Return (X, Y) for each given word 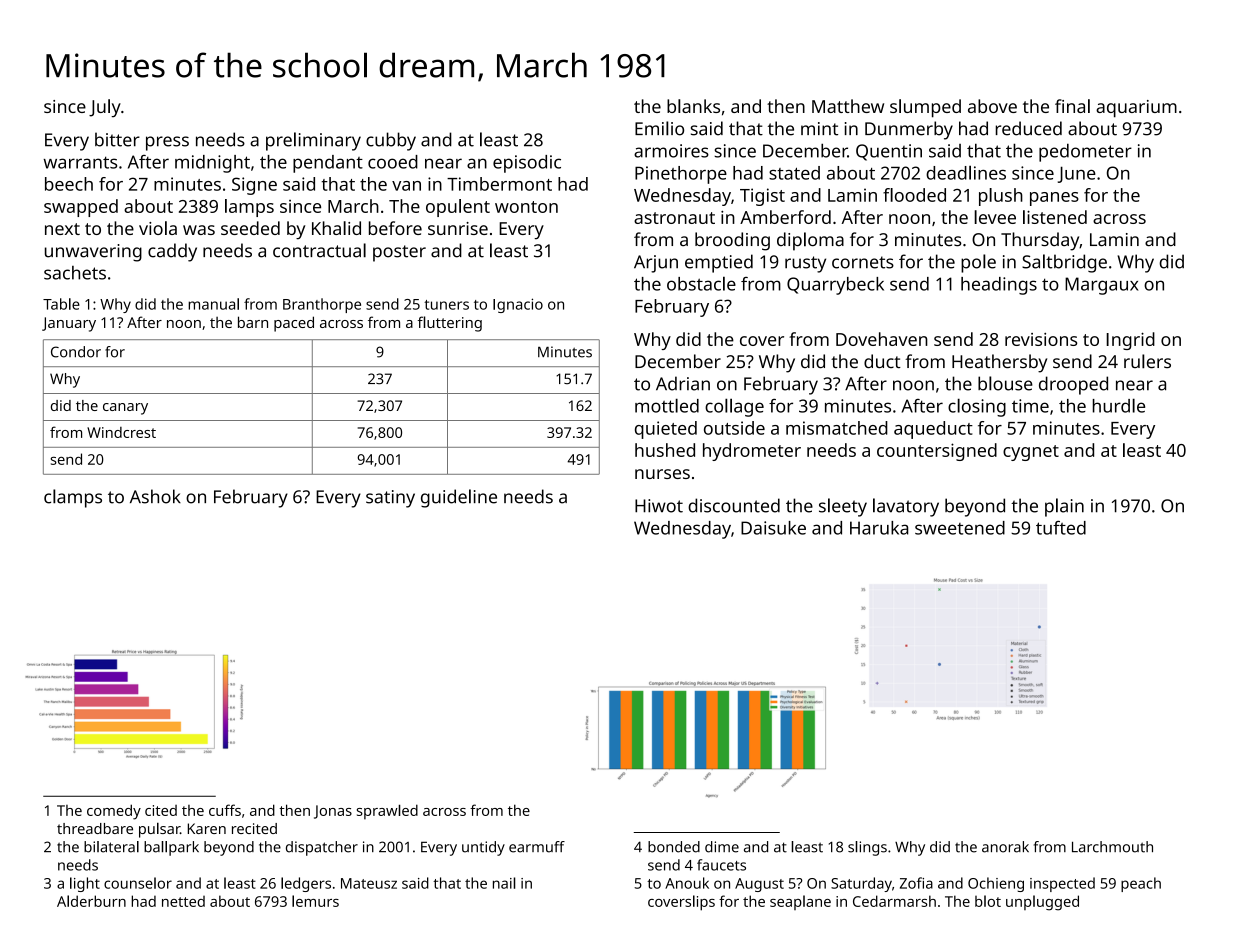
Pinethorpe (681, 175)
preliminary (313, 141)
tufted (1061, 528)
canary (125, 409)
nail (504, 883)
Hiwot (659, 506)
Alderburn (91, 901)
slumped (925, 108)
